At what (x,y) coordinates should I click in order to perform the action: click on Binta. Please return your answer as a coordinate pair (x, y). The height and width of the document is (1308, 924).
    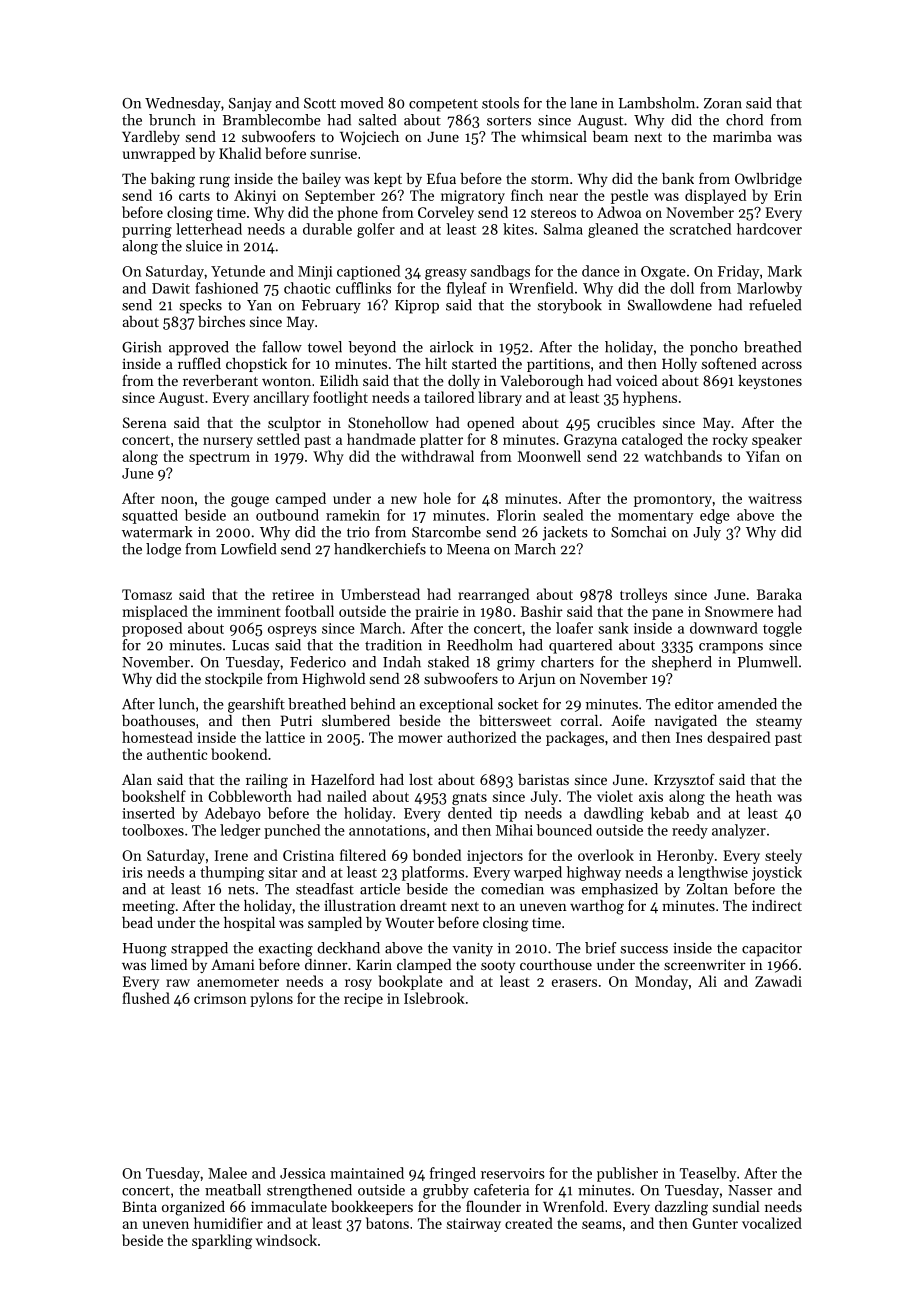
    Looking at the image, I should click on (139, 1206).
